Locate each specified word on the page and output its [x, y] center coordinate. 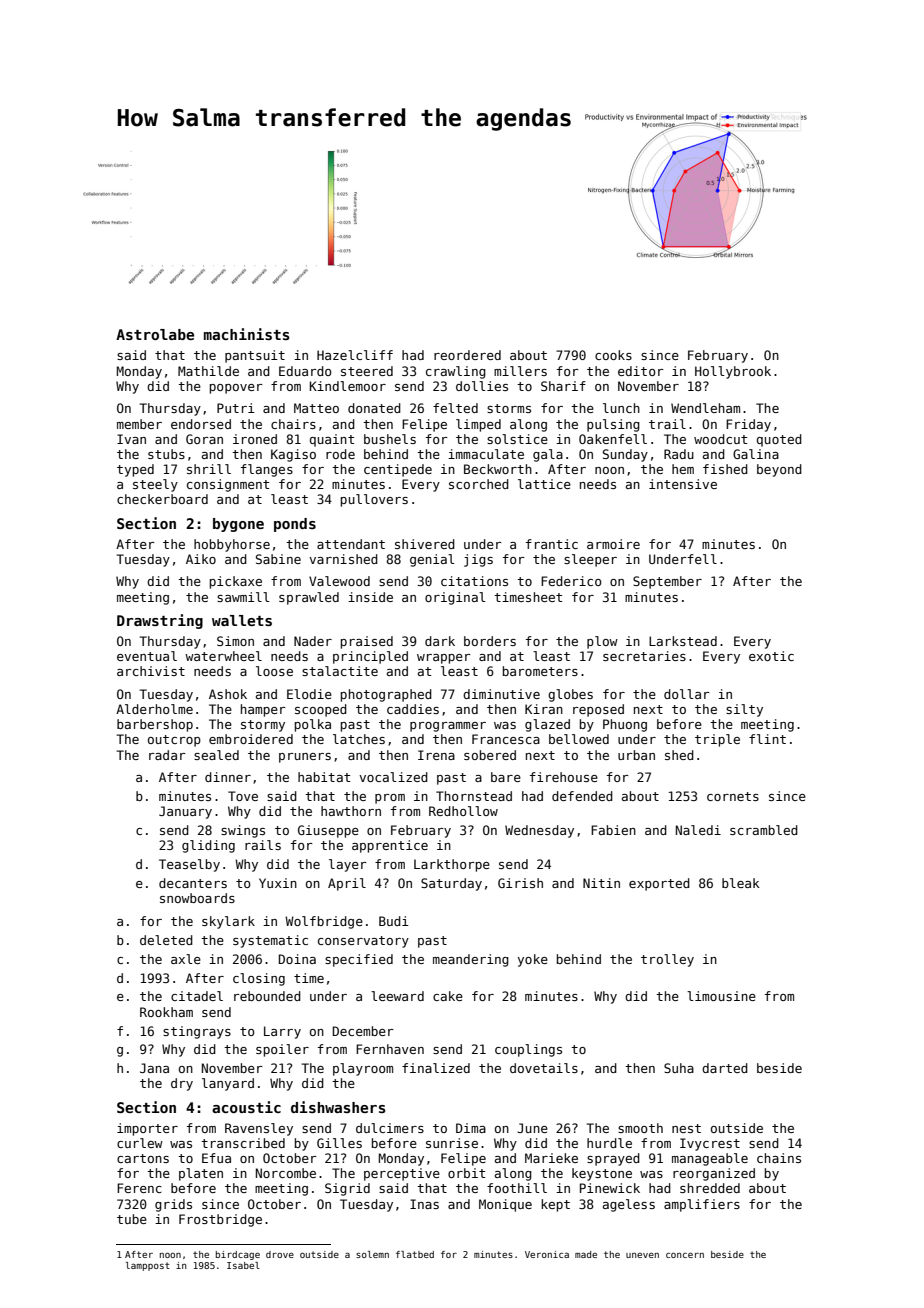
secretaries [644, 656]
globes [570, 695]
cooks [613, 355]
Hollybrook [733, 372]
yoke [533, 960]
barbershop [155, 725]
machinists [247, 334]
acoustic [246, 1107]
